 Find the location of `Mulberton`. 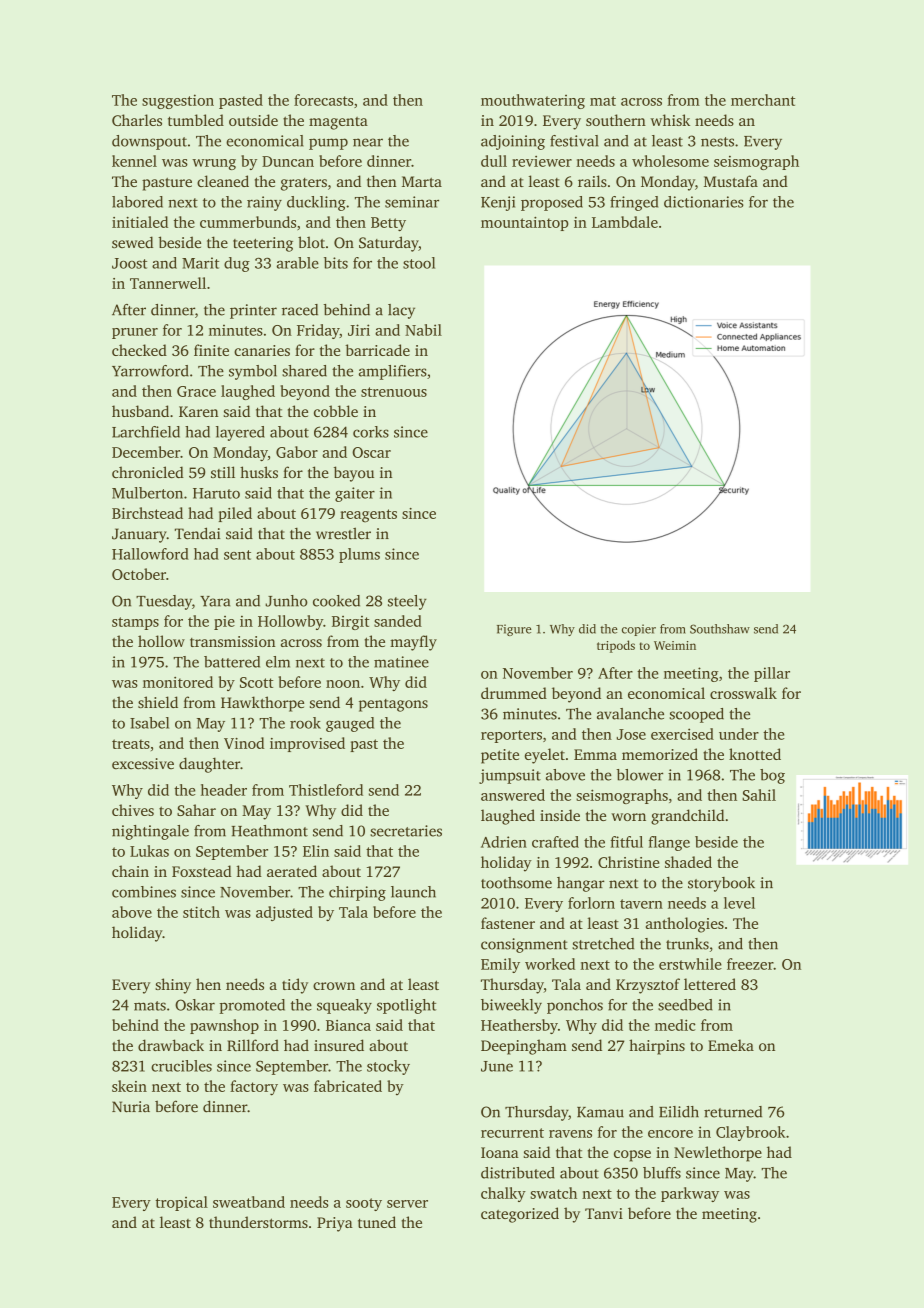

Mulberton is located at coordinates (147, 493).
